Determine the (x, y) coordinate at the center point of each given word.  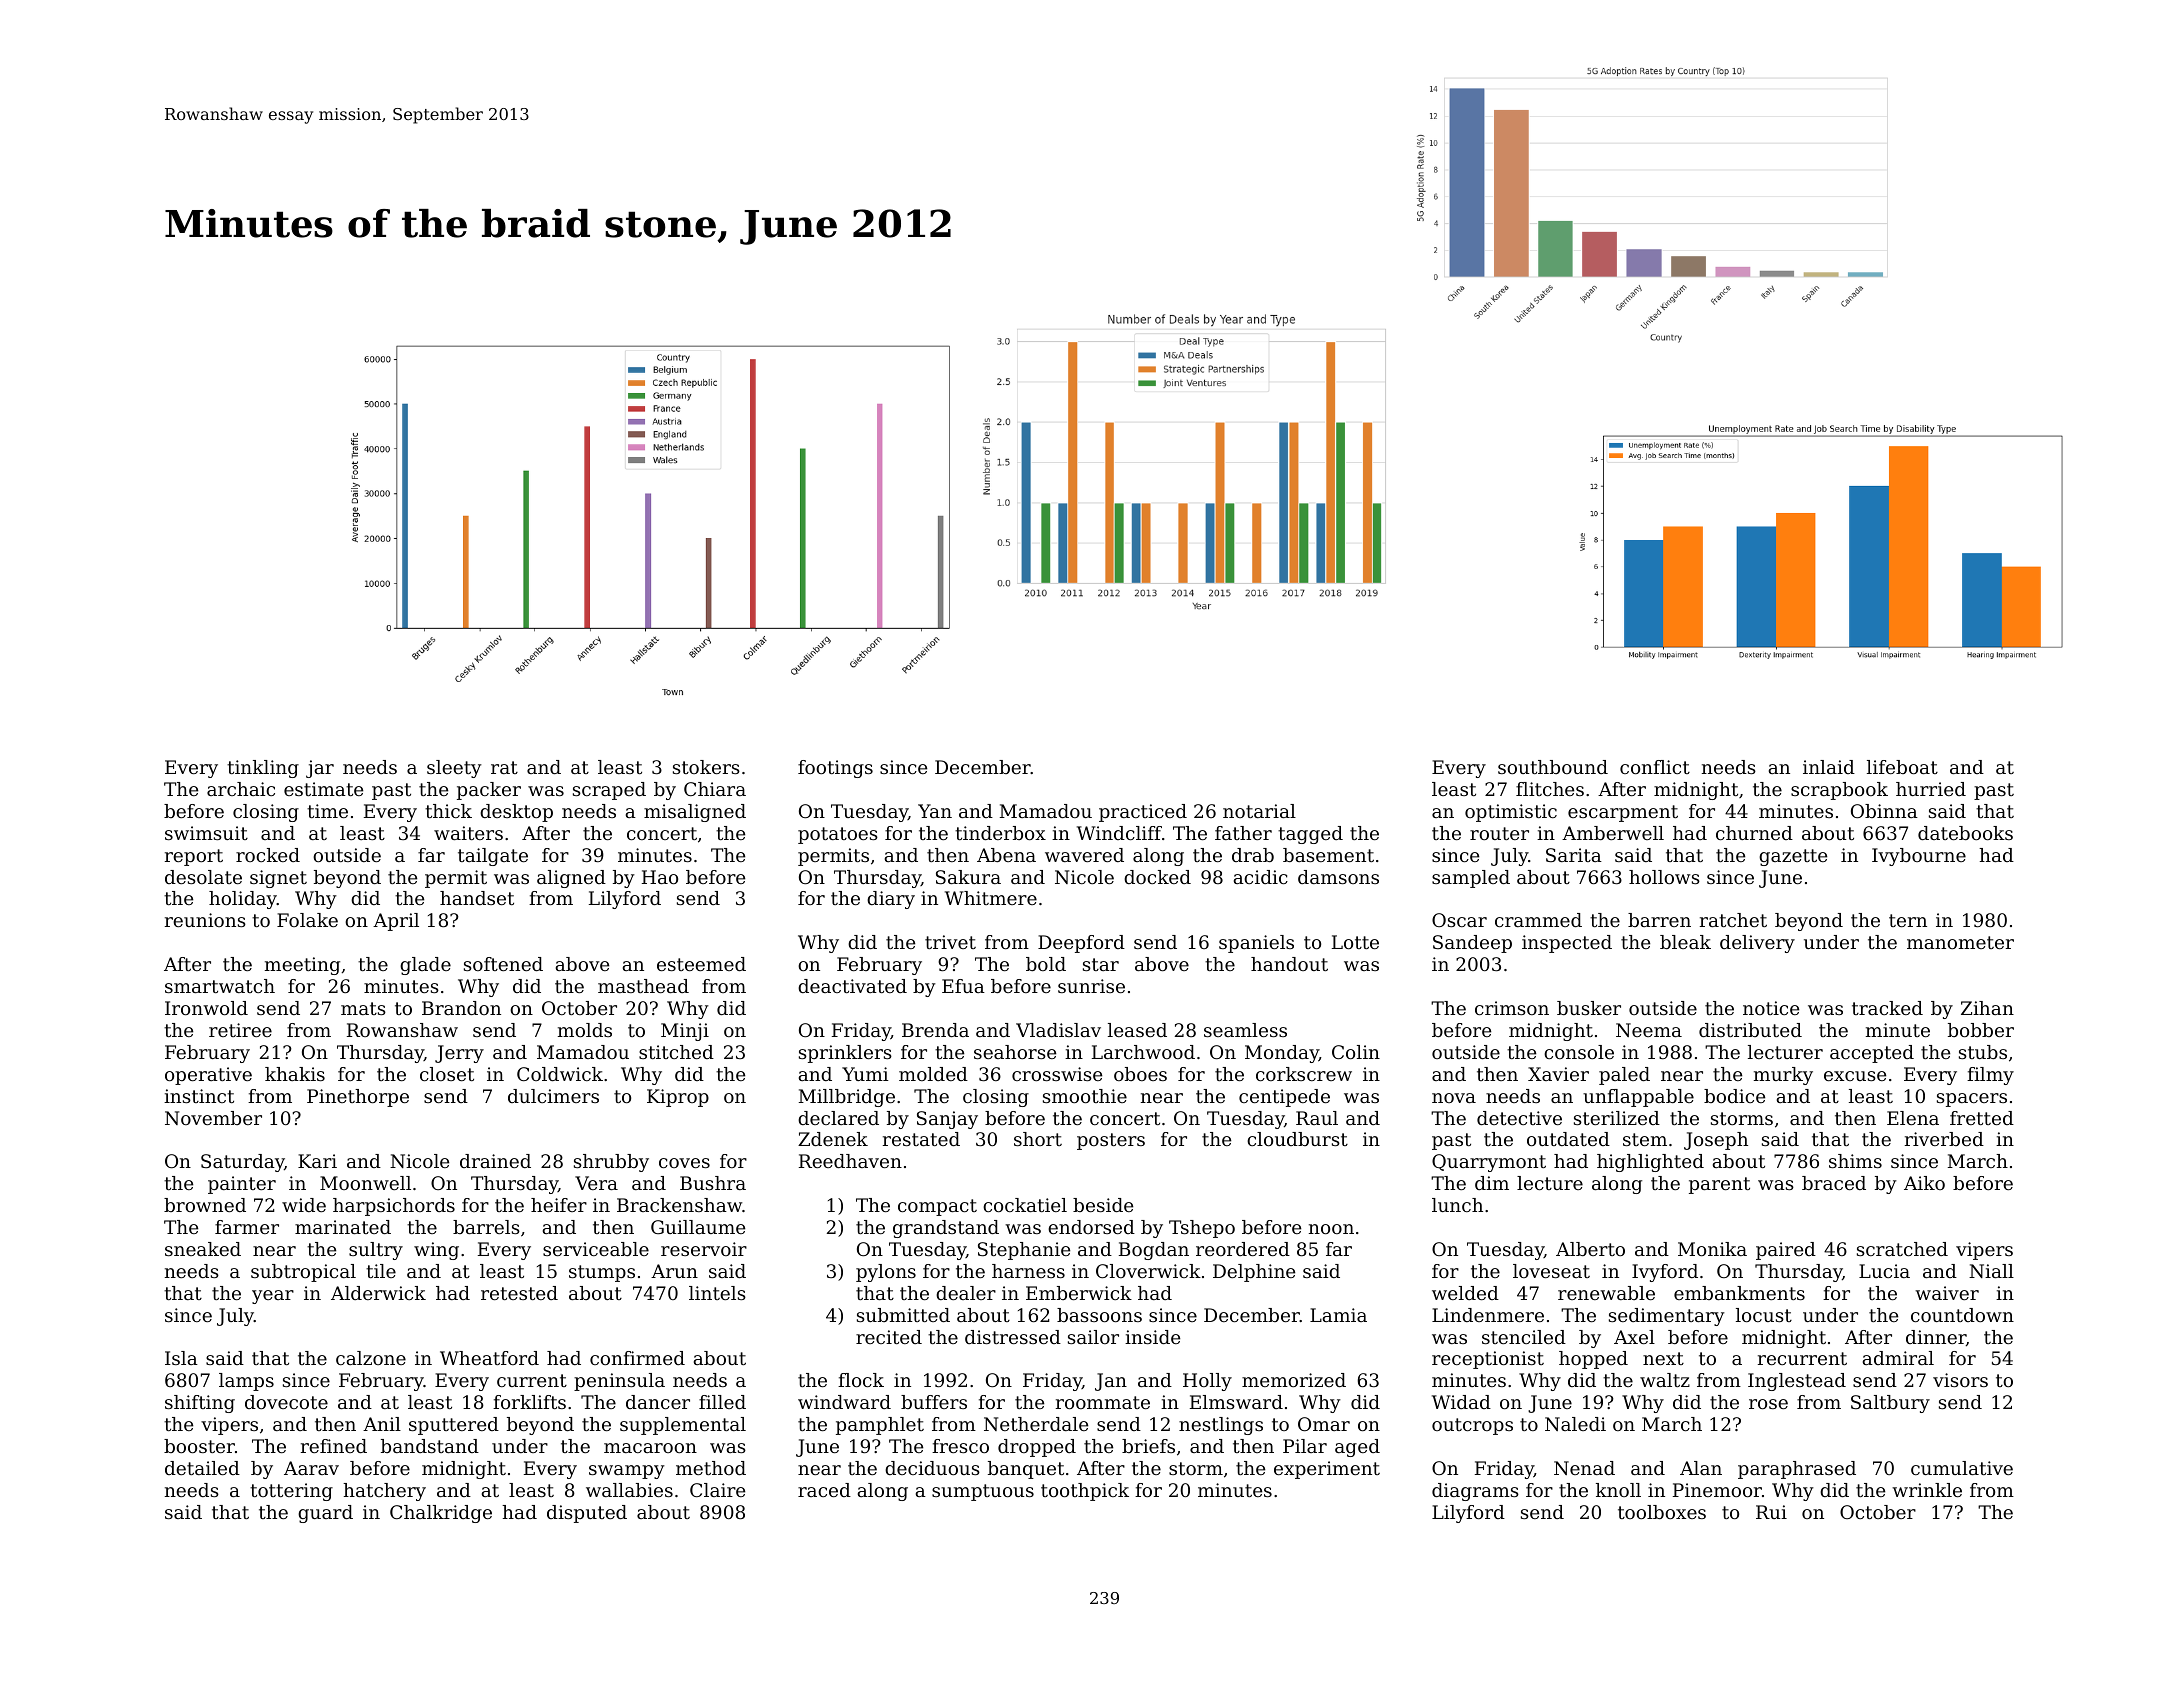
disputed (587, 1514)
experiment (1327, 1470)
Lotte (1355, 942)
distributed (1750, 1030)
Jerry (459, 1054)
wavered (1084, 855)
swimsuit (206, 833)
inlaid (1829, 767)
